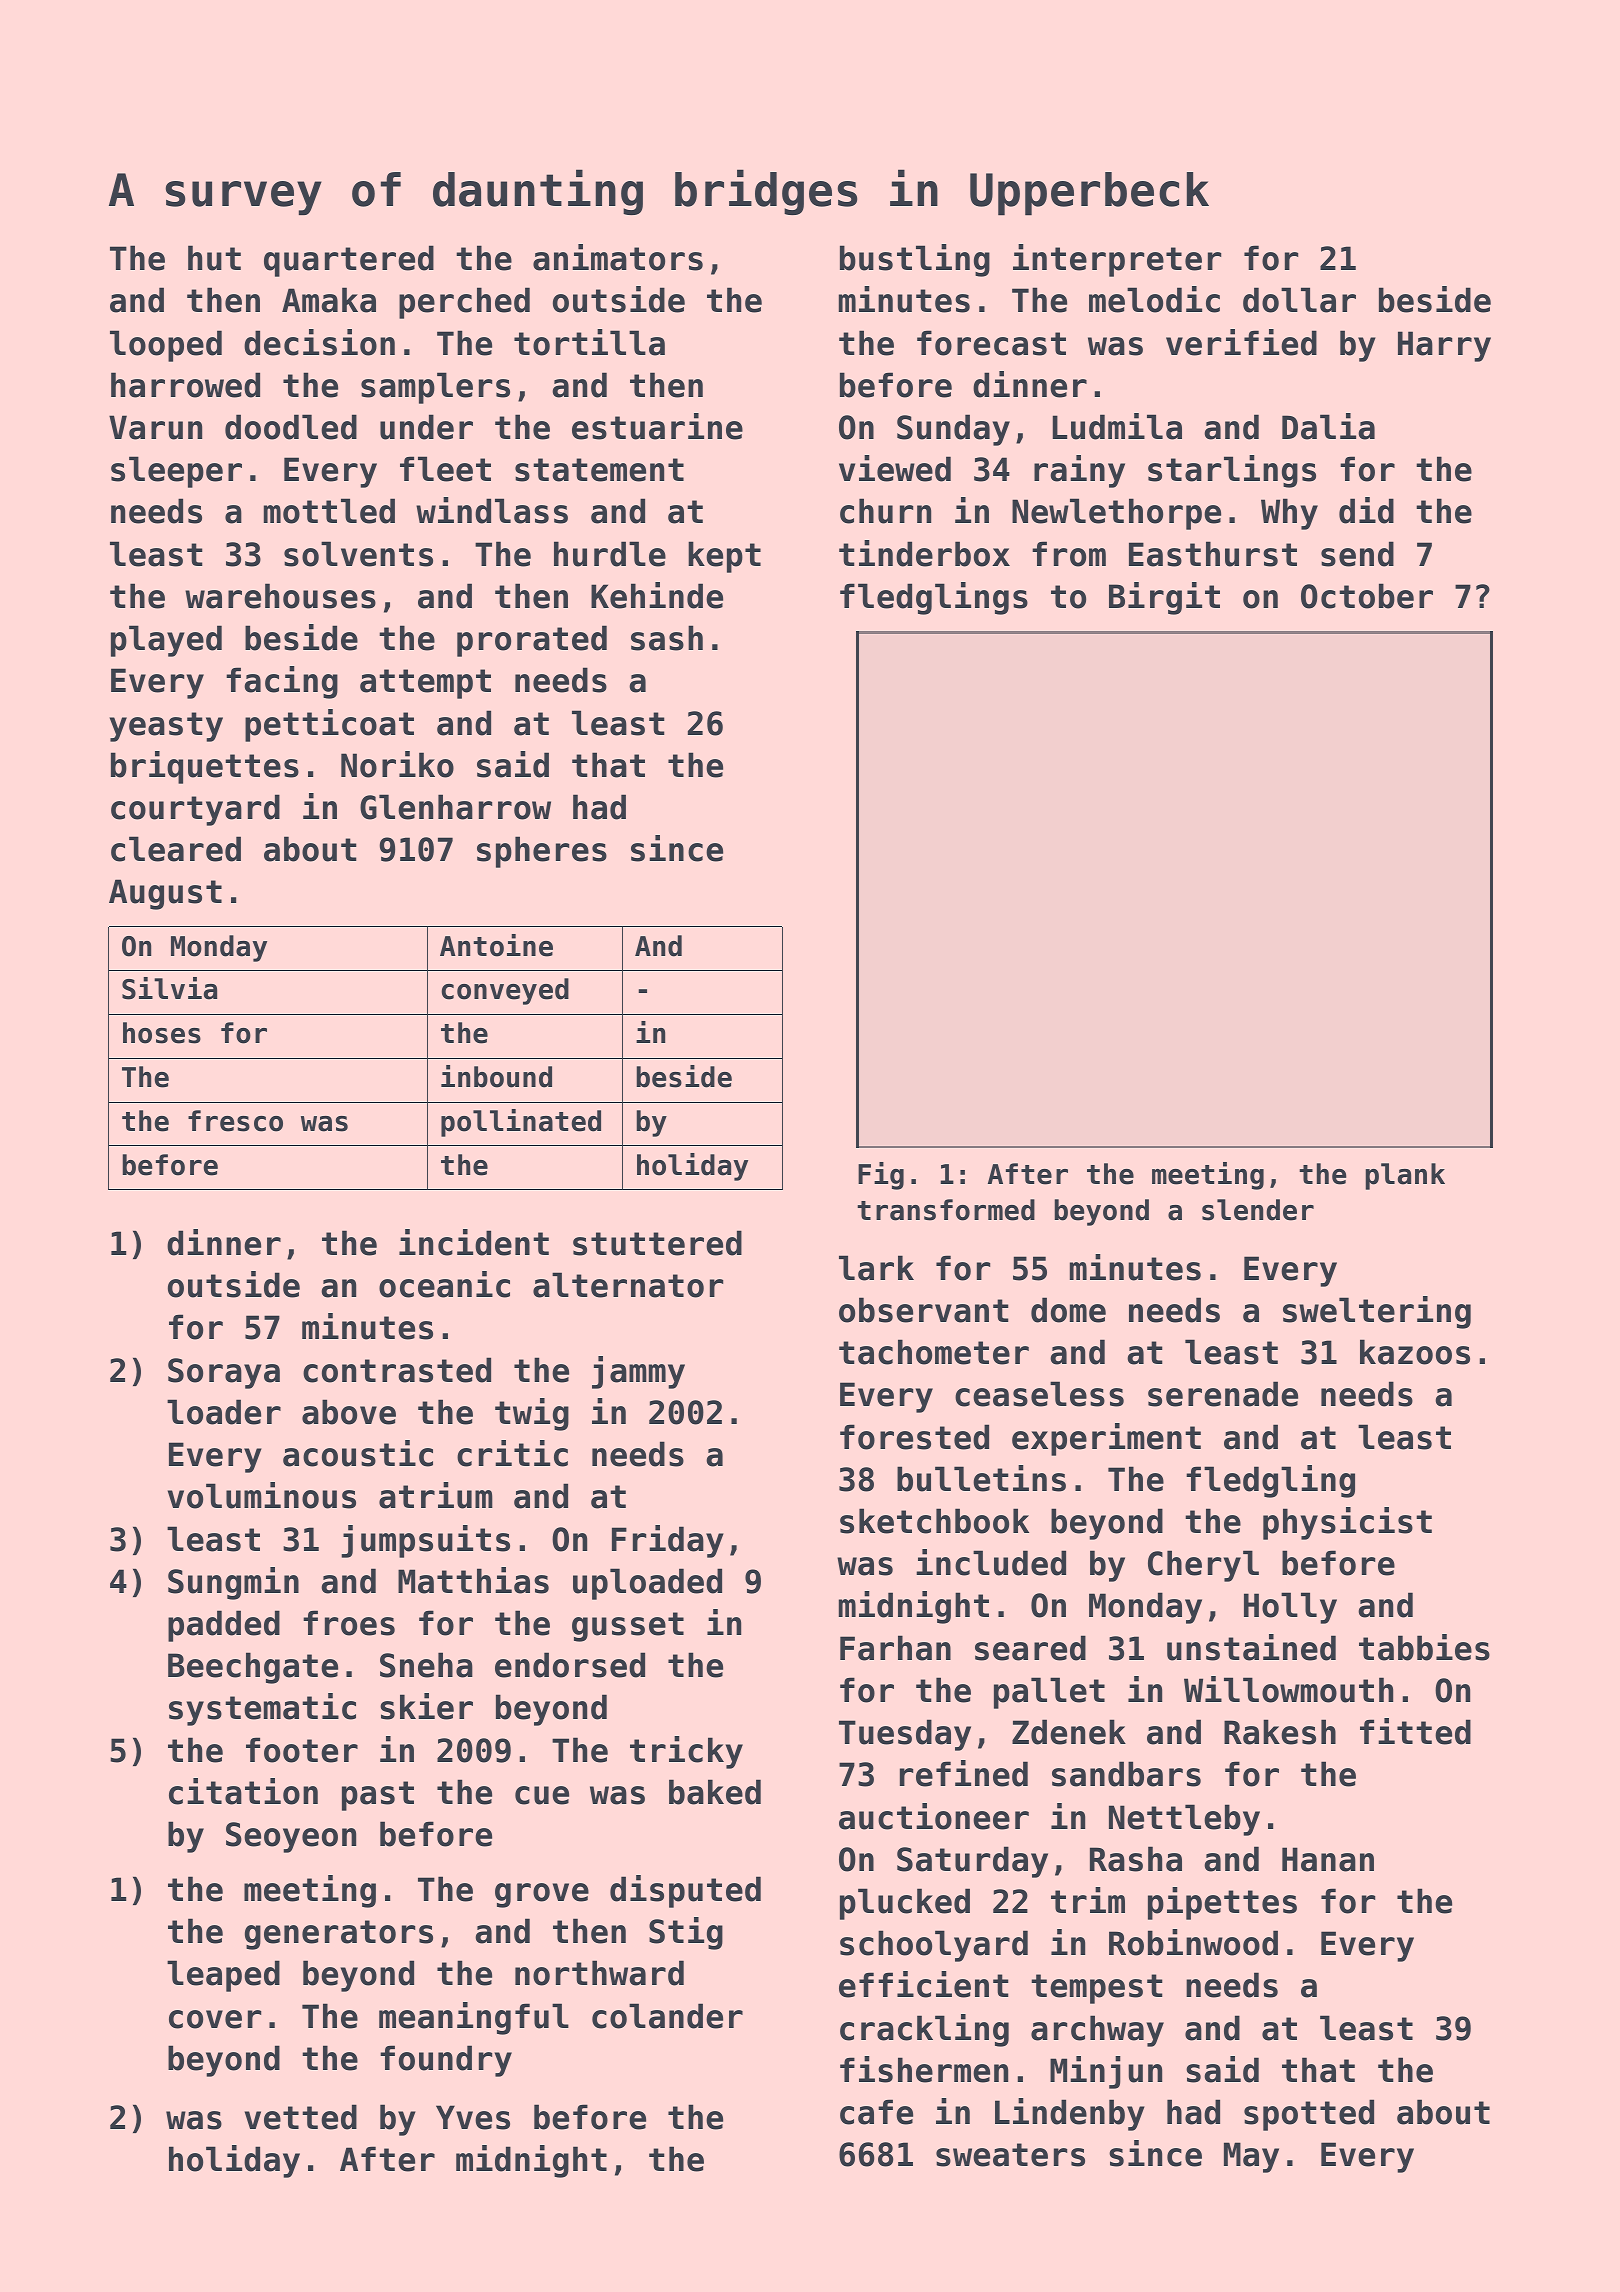  I want to click on skier, so click(426, 1706).
